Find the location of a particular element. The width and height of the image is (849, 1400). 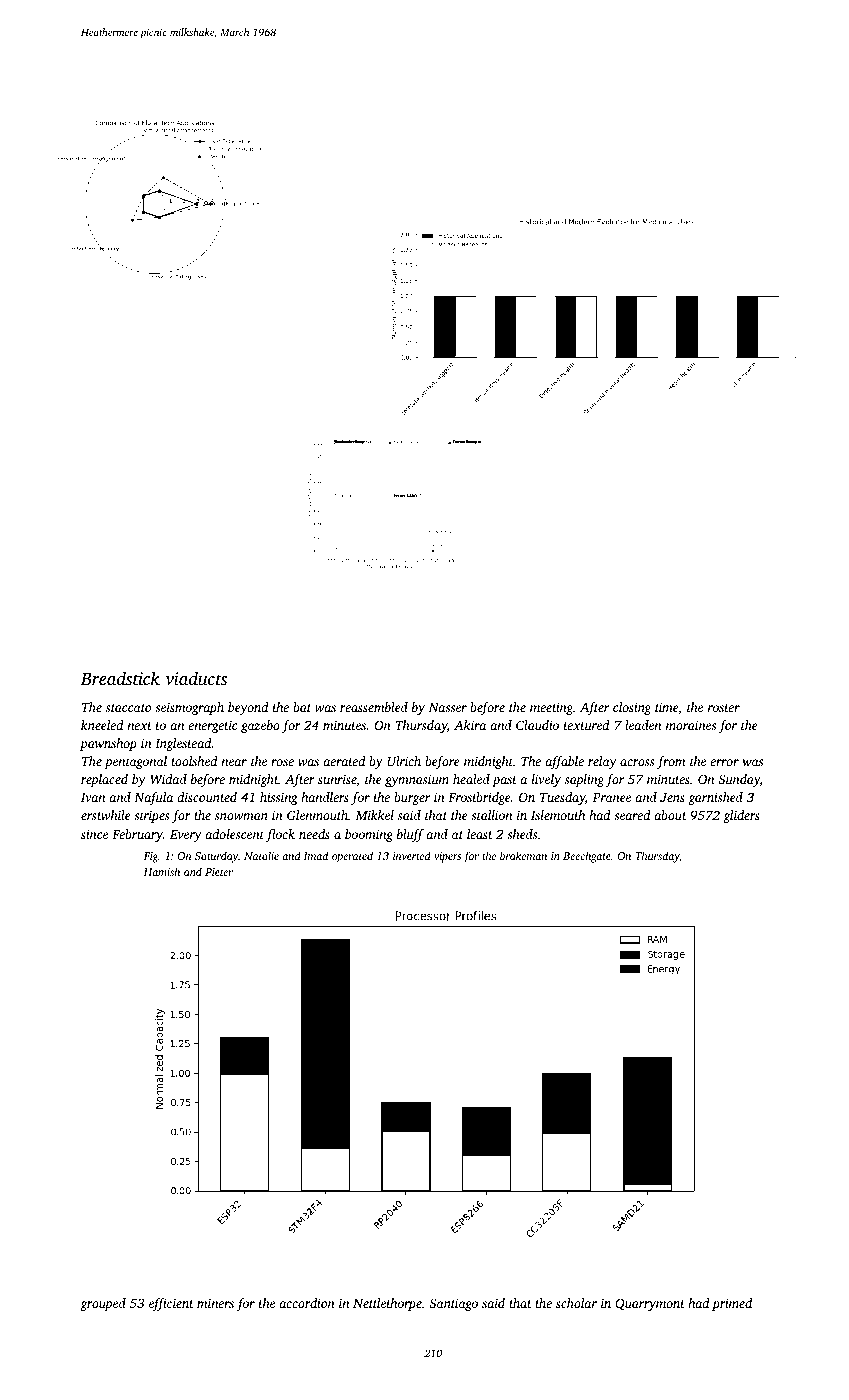

aerated is located at coordinates (344, 761).
